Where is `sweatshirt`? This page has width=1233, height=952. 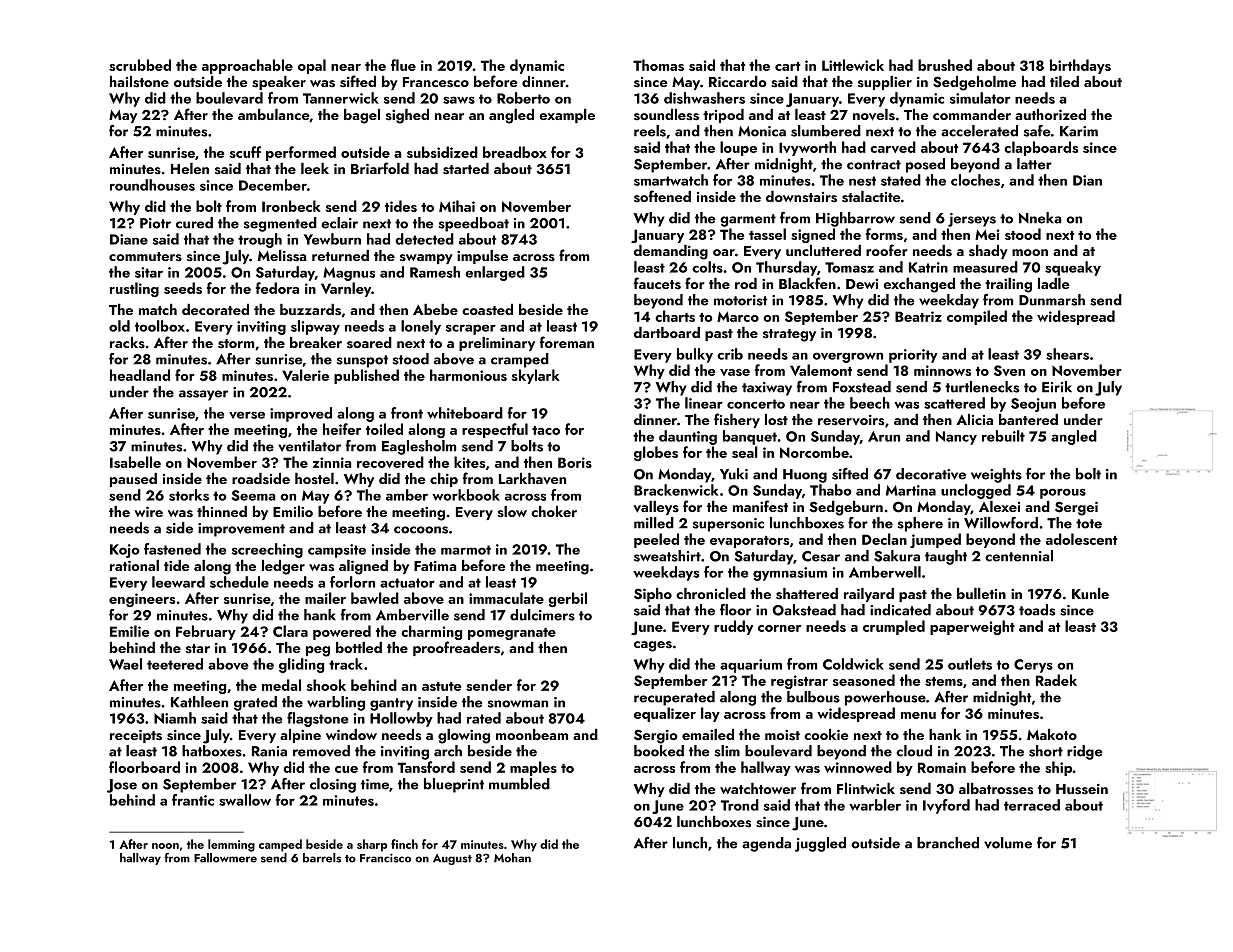
sweatshirt is located at coordinates (667, 556).
